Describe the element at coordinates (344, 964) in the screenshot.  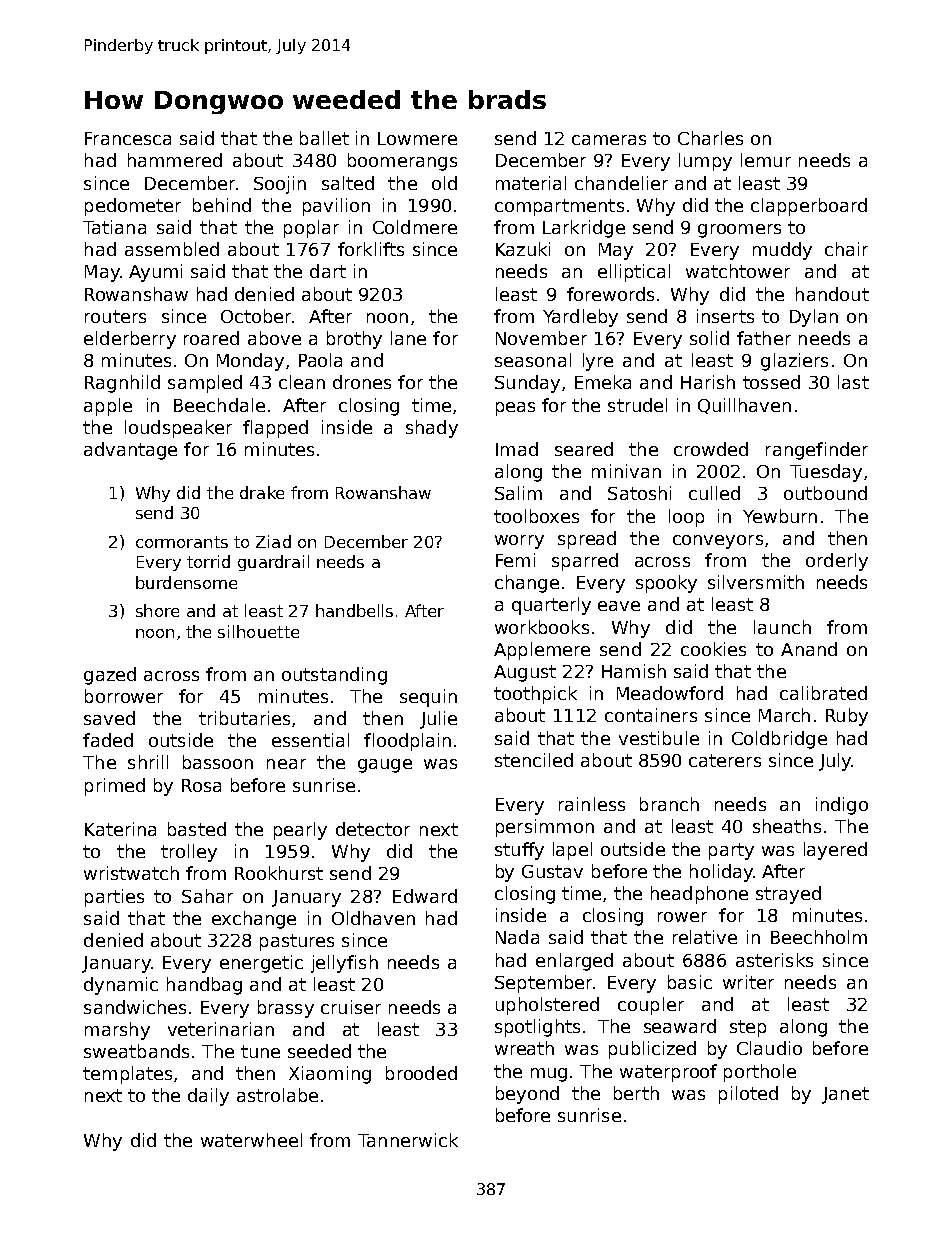
I see `jellyfish` at that location.
